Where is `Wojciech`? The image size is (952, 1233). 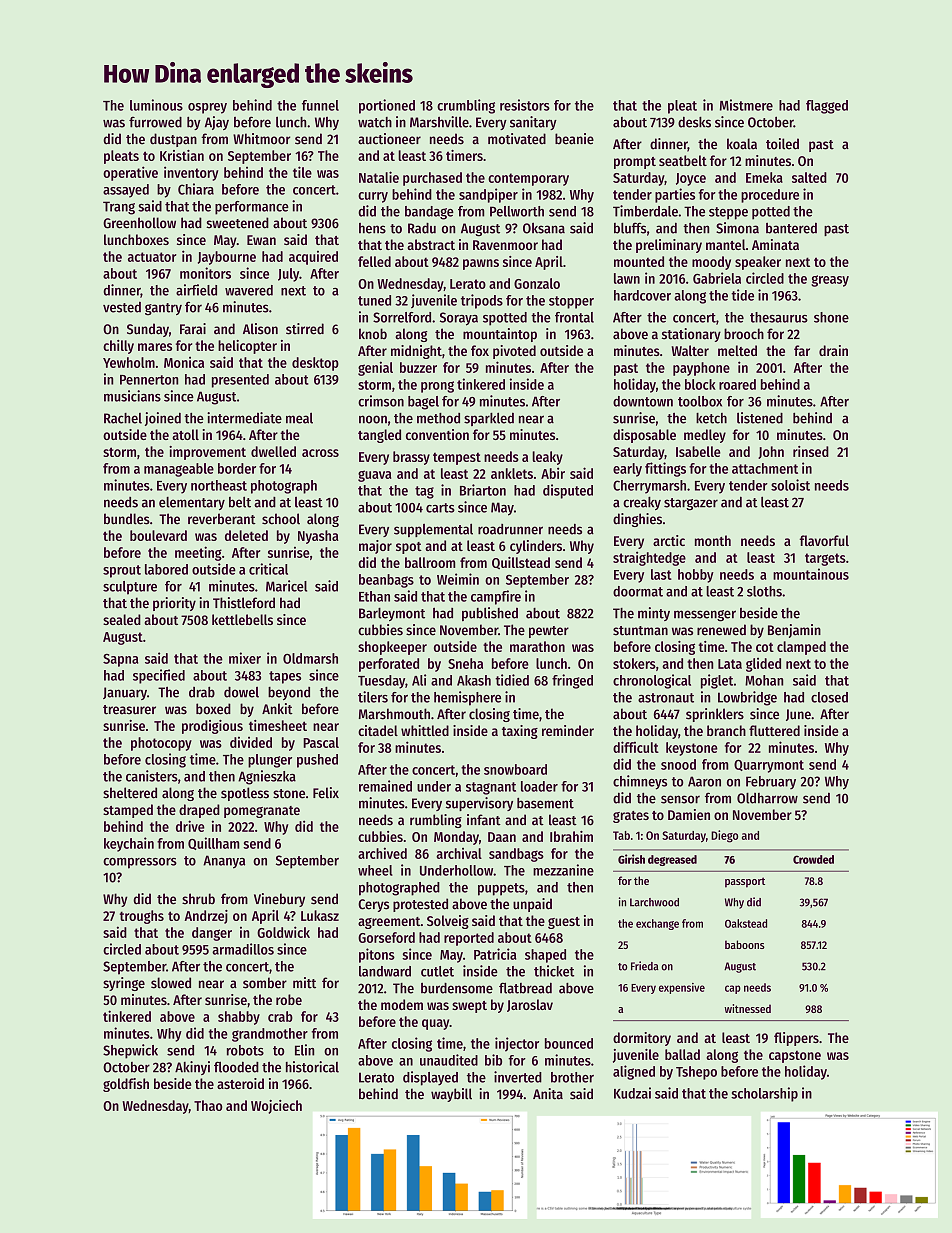
Wojciech is located at coordinates (276, 1107).
